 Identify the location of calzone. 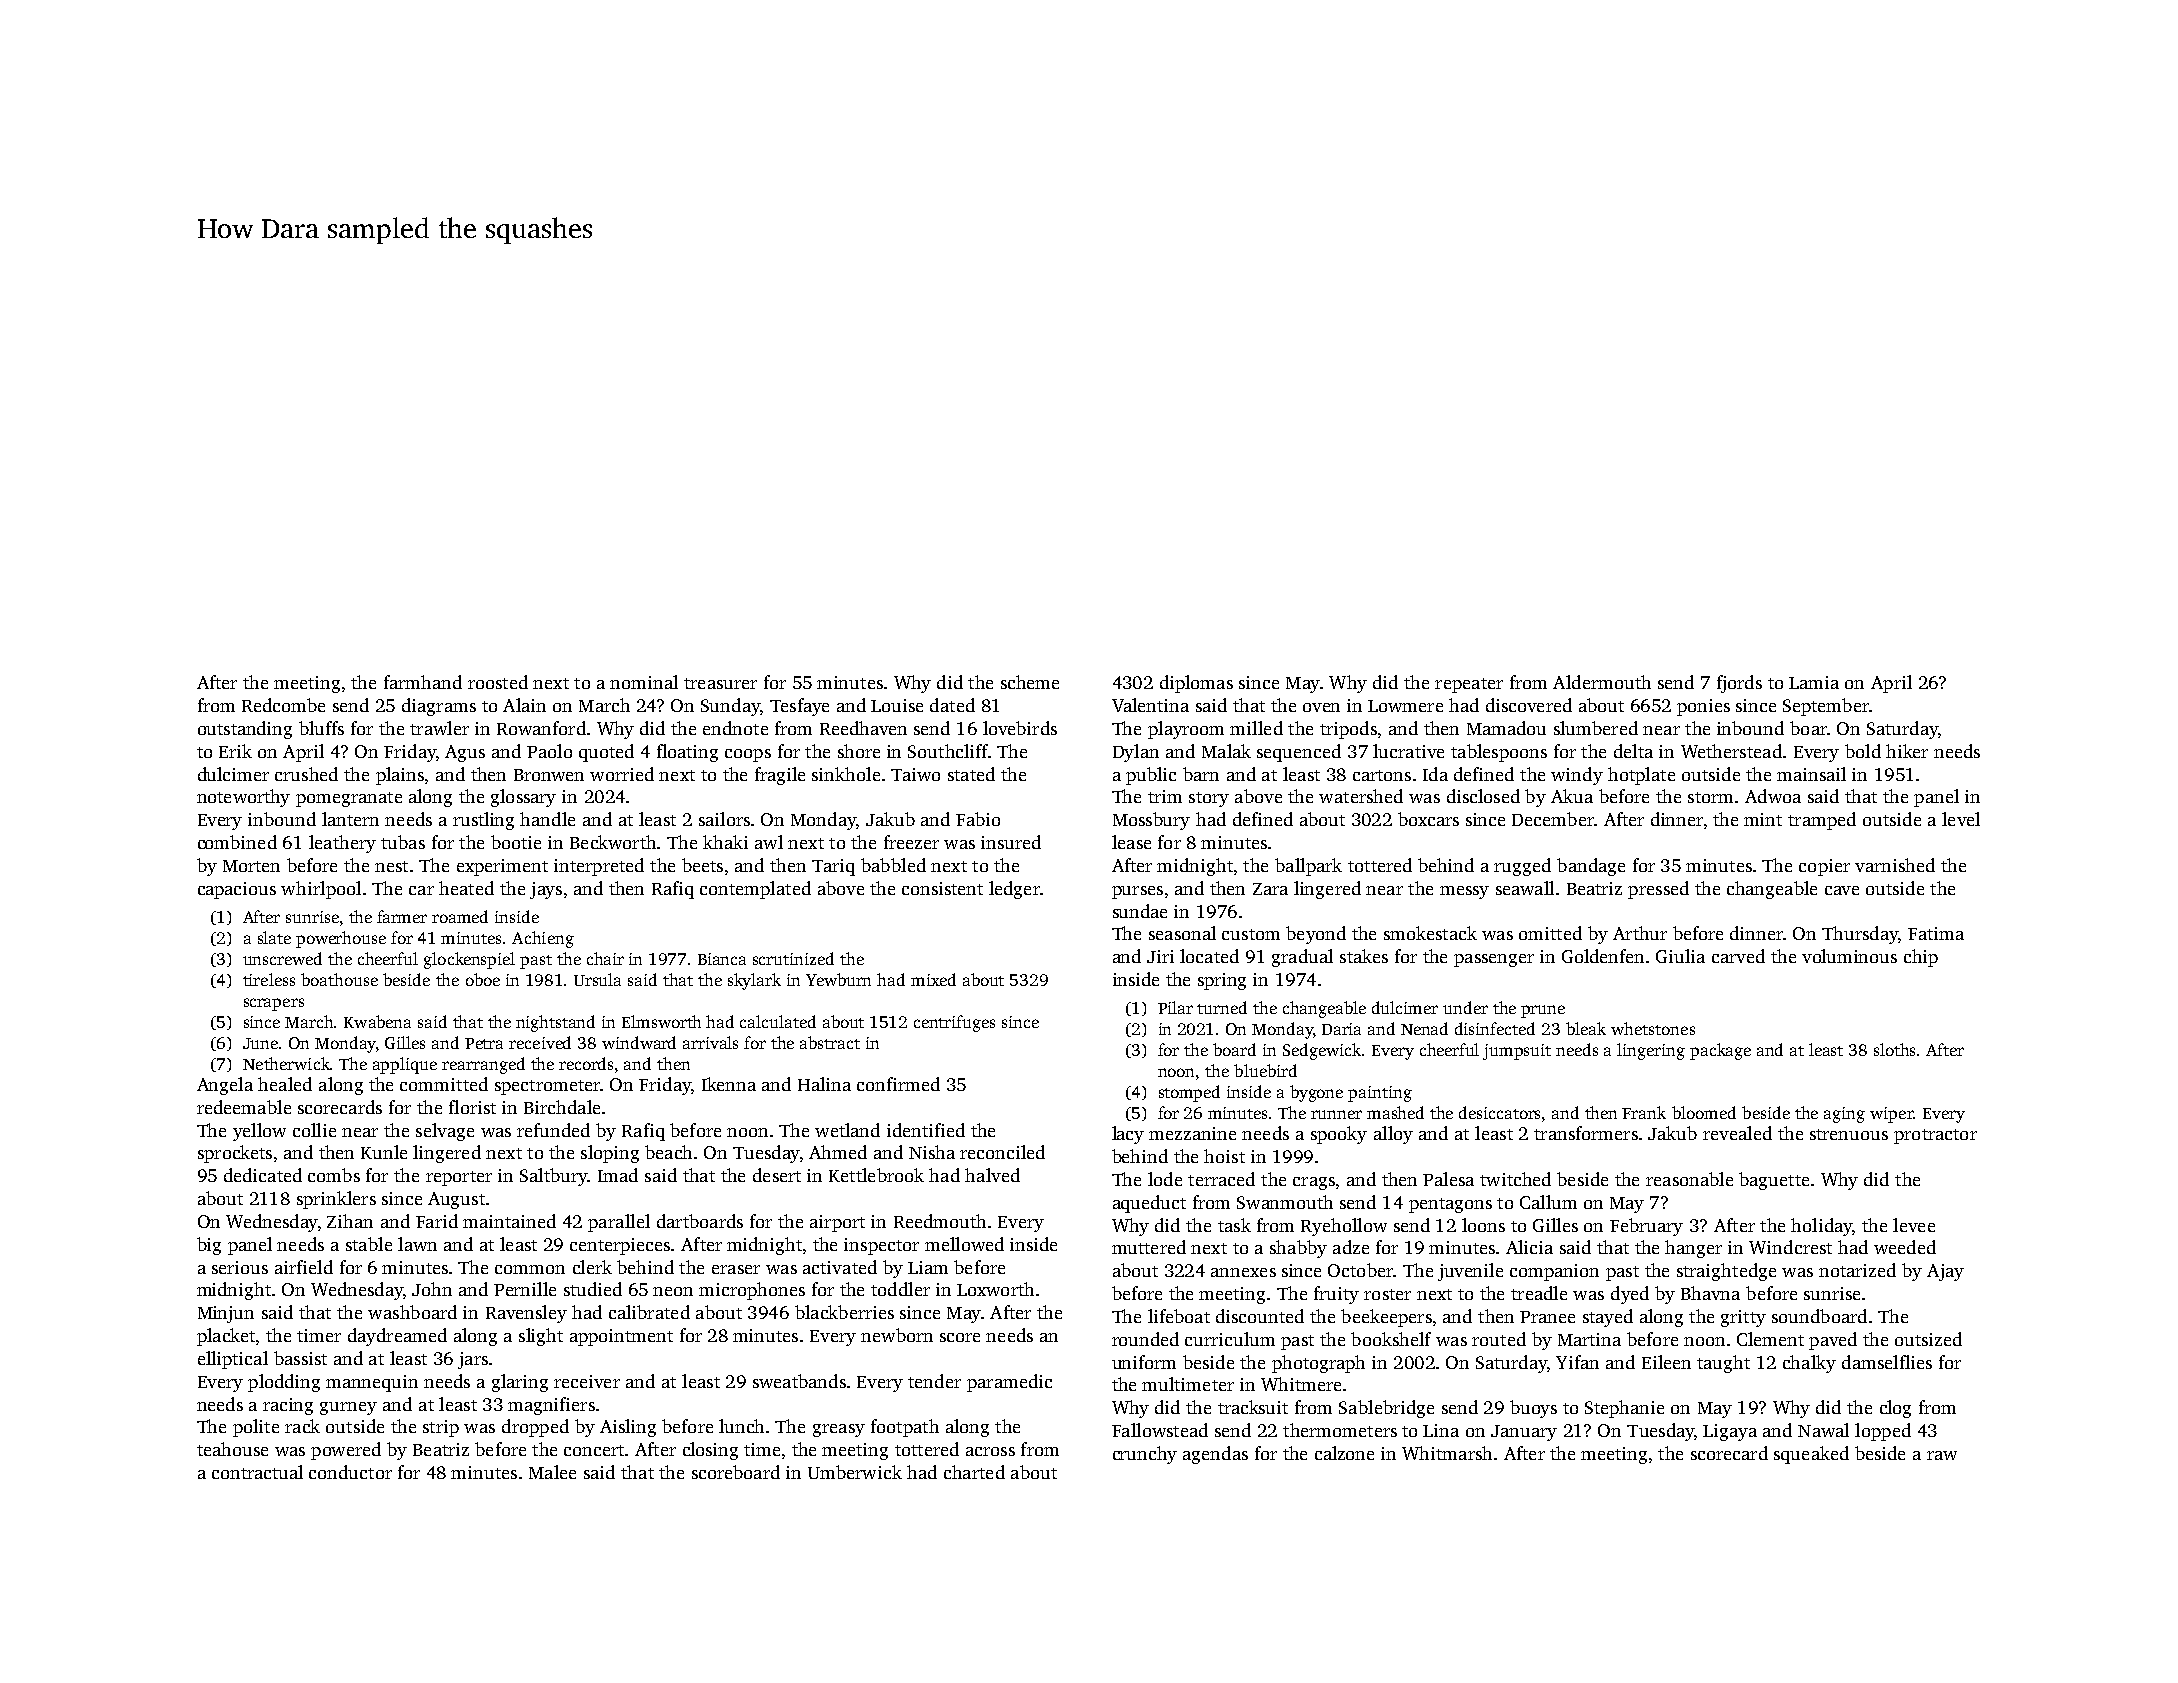
(1344, 1453).
